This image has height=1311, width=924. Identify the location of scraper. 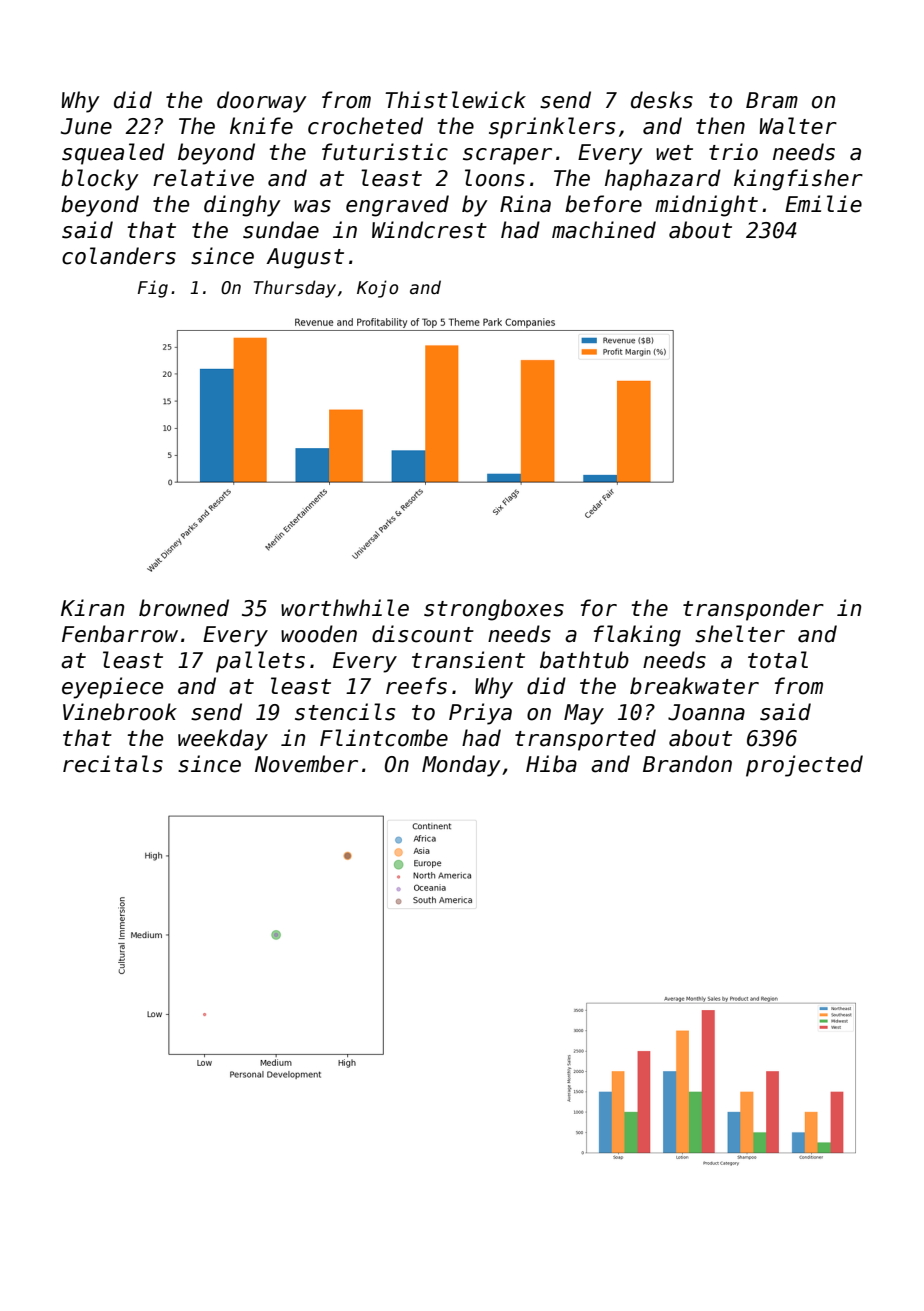
(507, 156).
